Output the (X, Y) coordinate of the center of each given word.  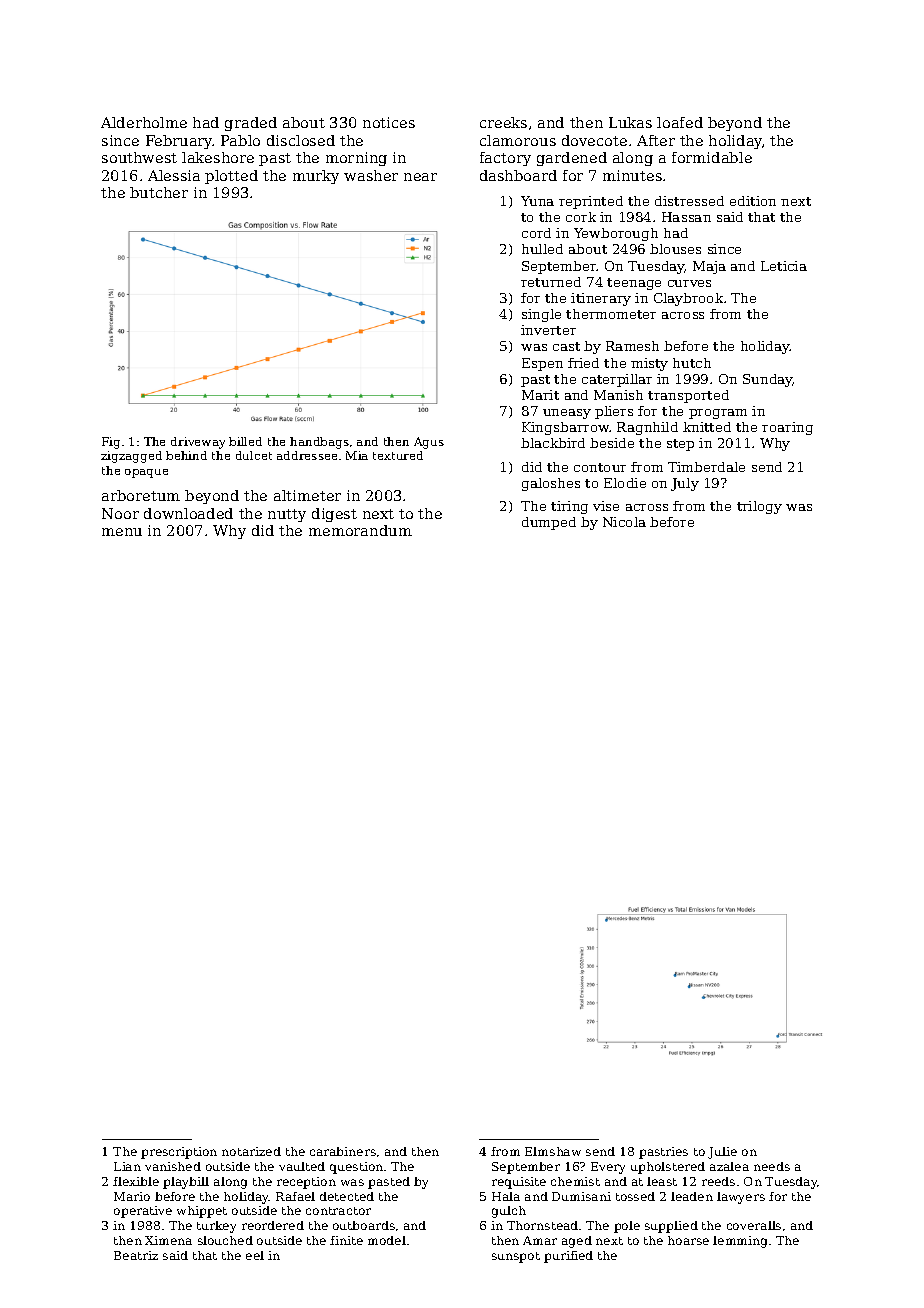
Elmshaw (553, 1151)
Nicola (624, 522)
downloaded (188, 513)
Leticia (784, 266)
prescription (179, 1153)
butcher (159, 192)
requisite (519, 1183)
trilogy (759, 507)
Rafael (295, 1196)
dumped (549, 523)
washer (371, 175)
